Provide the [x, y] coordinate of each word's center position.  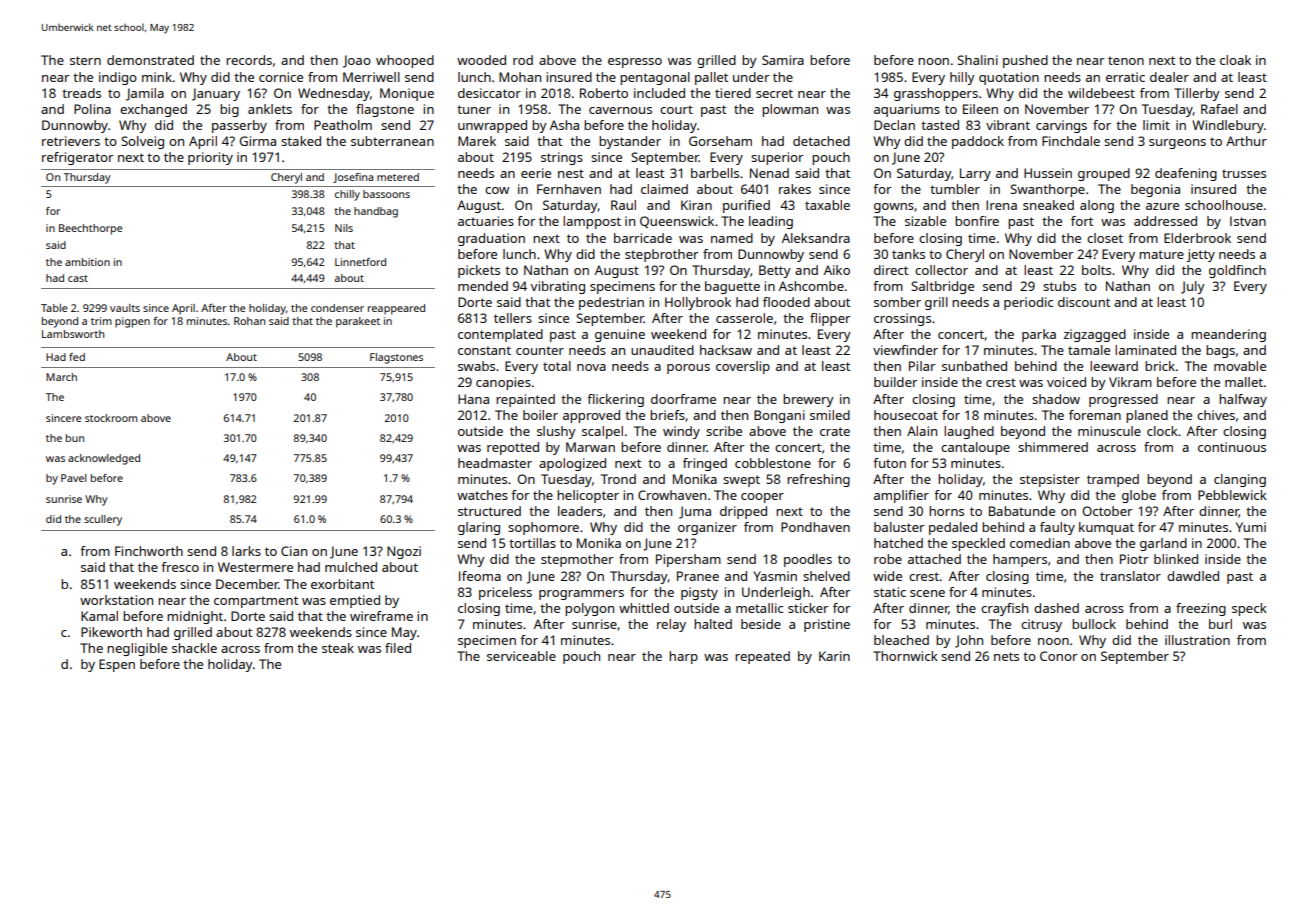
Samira [783, 60]
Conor [1059, 656]
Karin [834, 656]
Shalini [977, 60]
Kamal [99, 616]
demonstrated [150, 60]
